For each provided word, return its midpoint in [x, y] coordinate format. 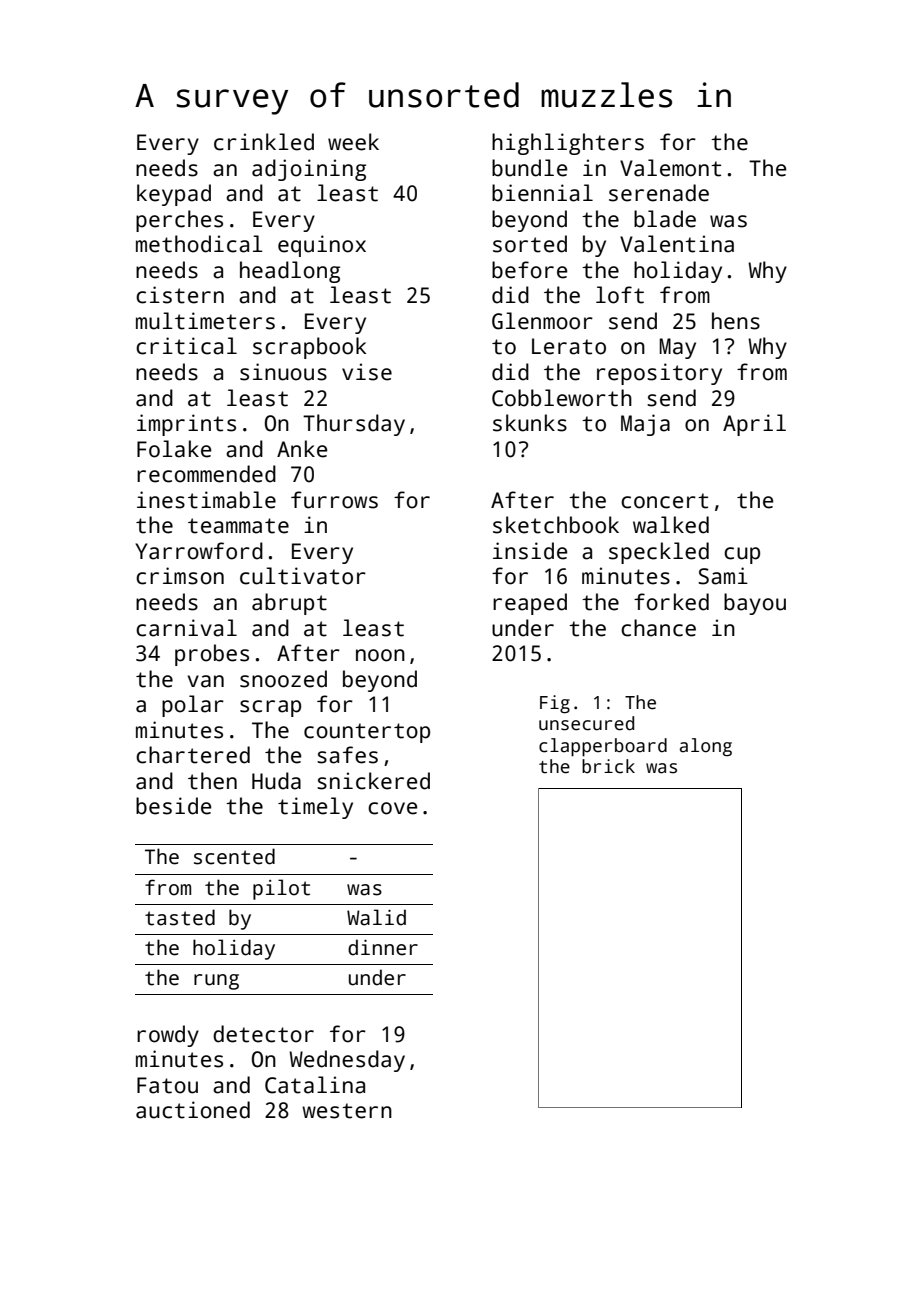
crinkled [264, 142]
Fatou [167, 1085]
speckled [659, 553]
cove [392, 808]
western [347, 1111]
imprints [186, 425]
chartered [193, 755]
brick [608, 766]
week [353, 142]
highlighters [568, 144]
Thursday [354, 425]
